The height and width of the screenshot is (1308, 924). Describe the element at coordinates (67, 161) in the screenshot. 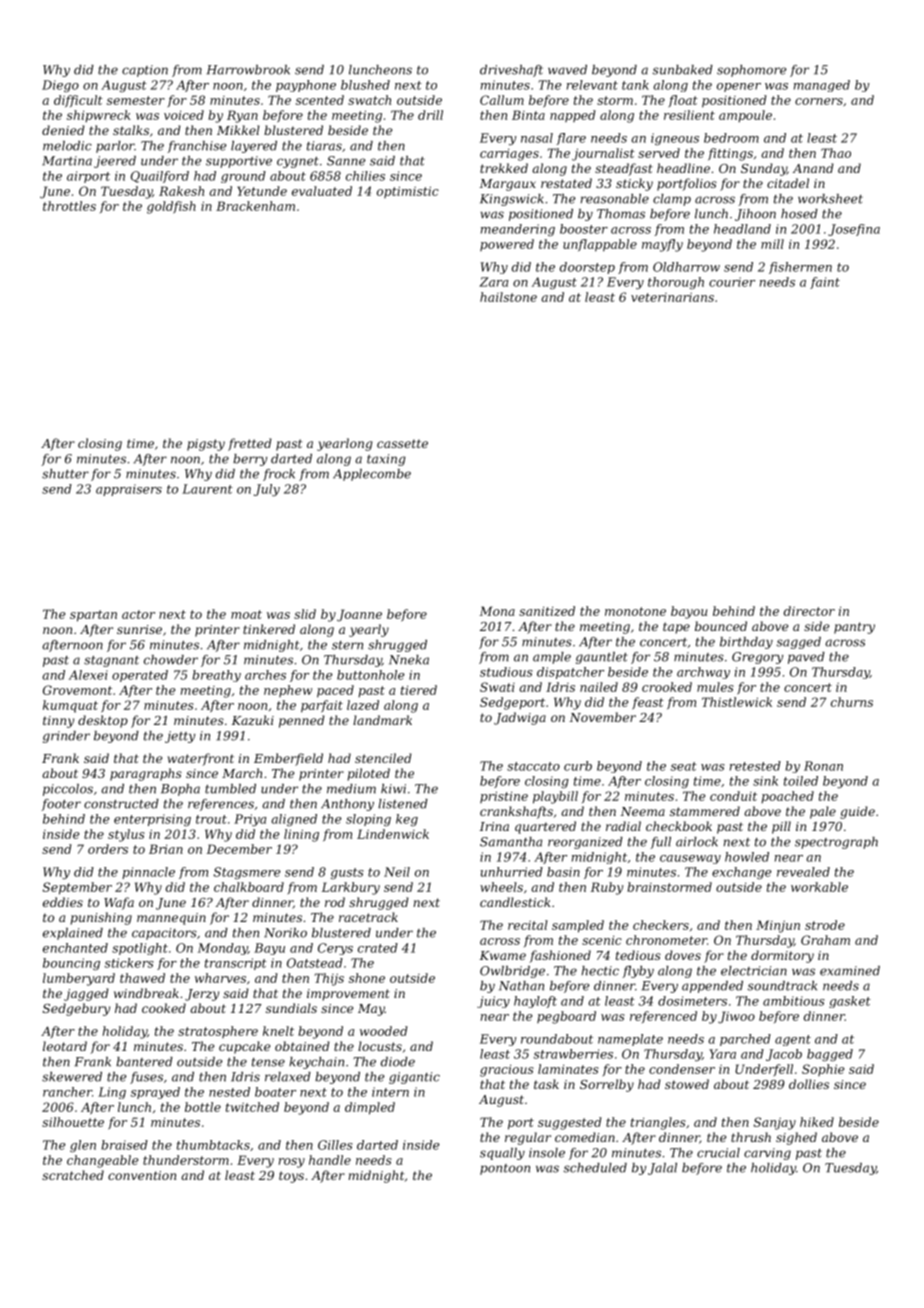

I see `Martina` at that location.
